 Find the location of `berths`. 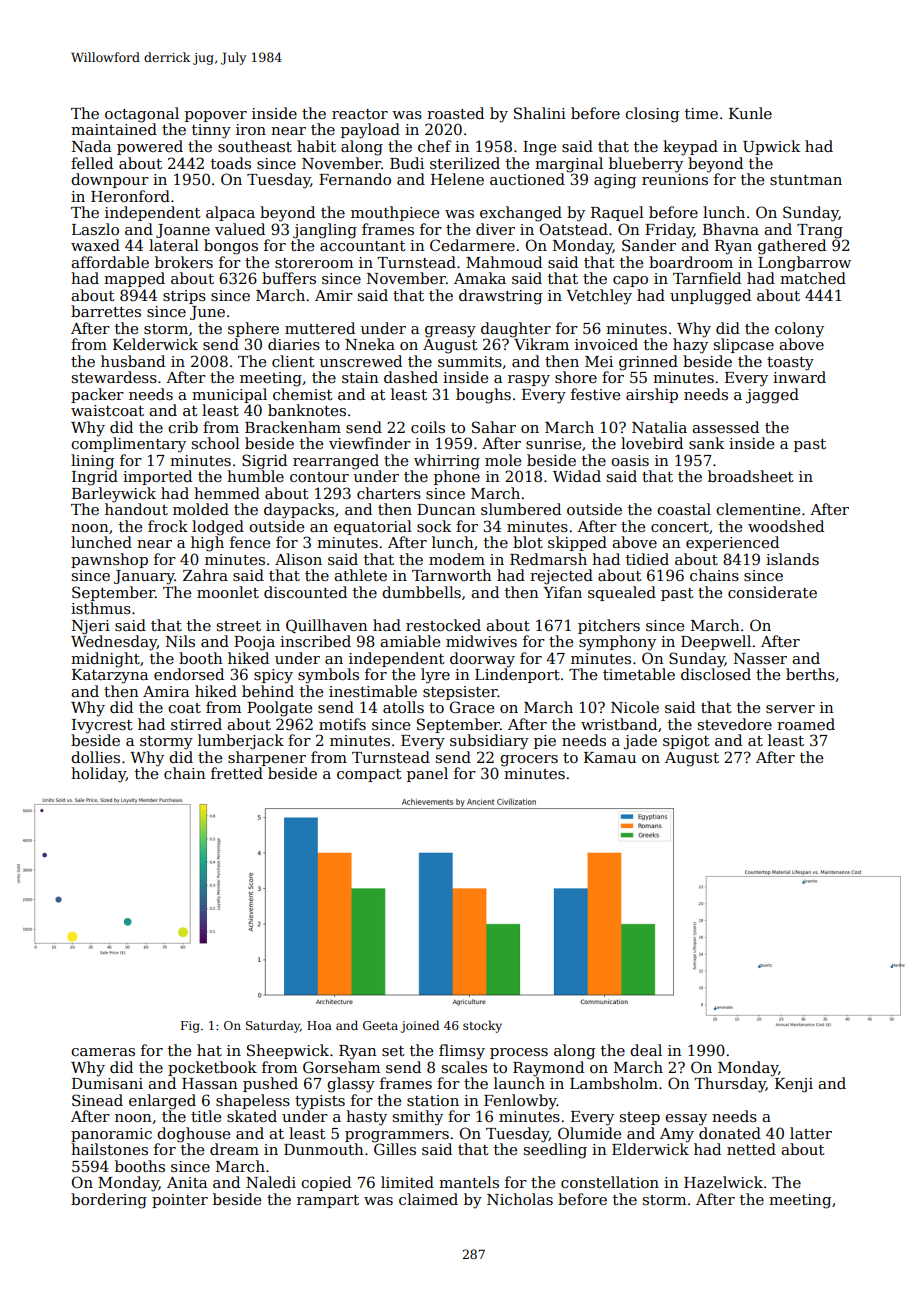

berths is located at coordinates (810, 674).
